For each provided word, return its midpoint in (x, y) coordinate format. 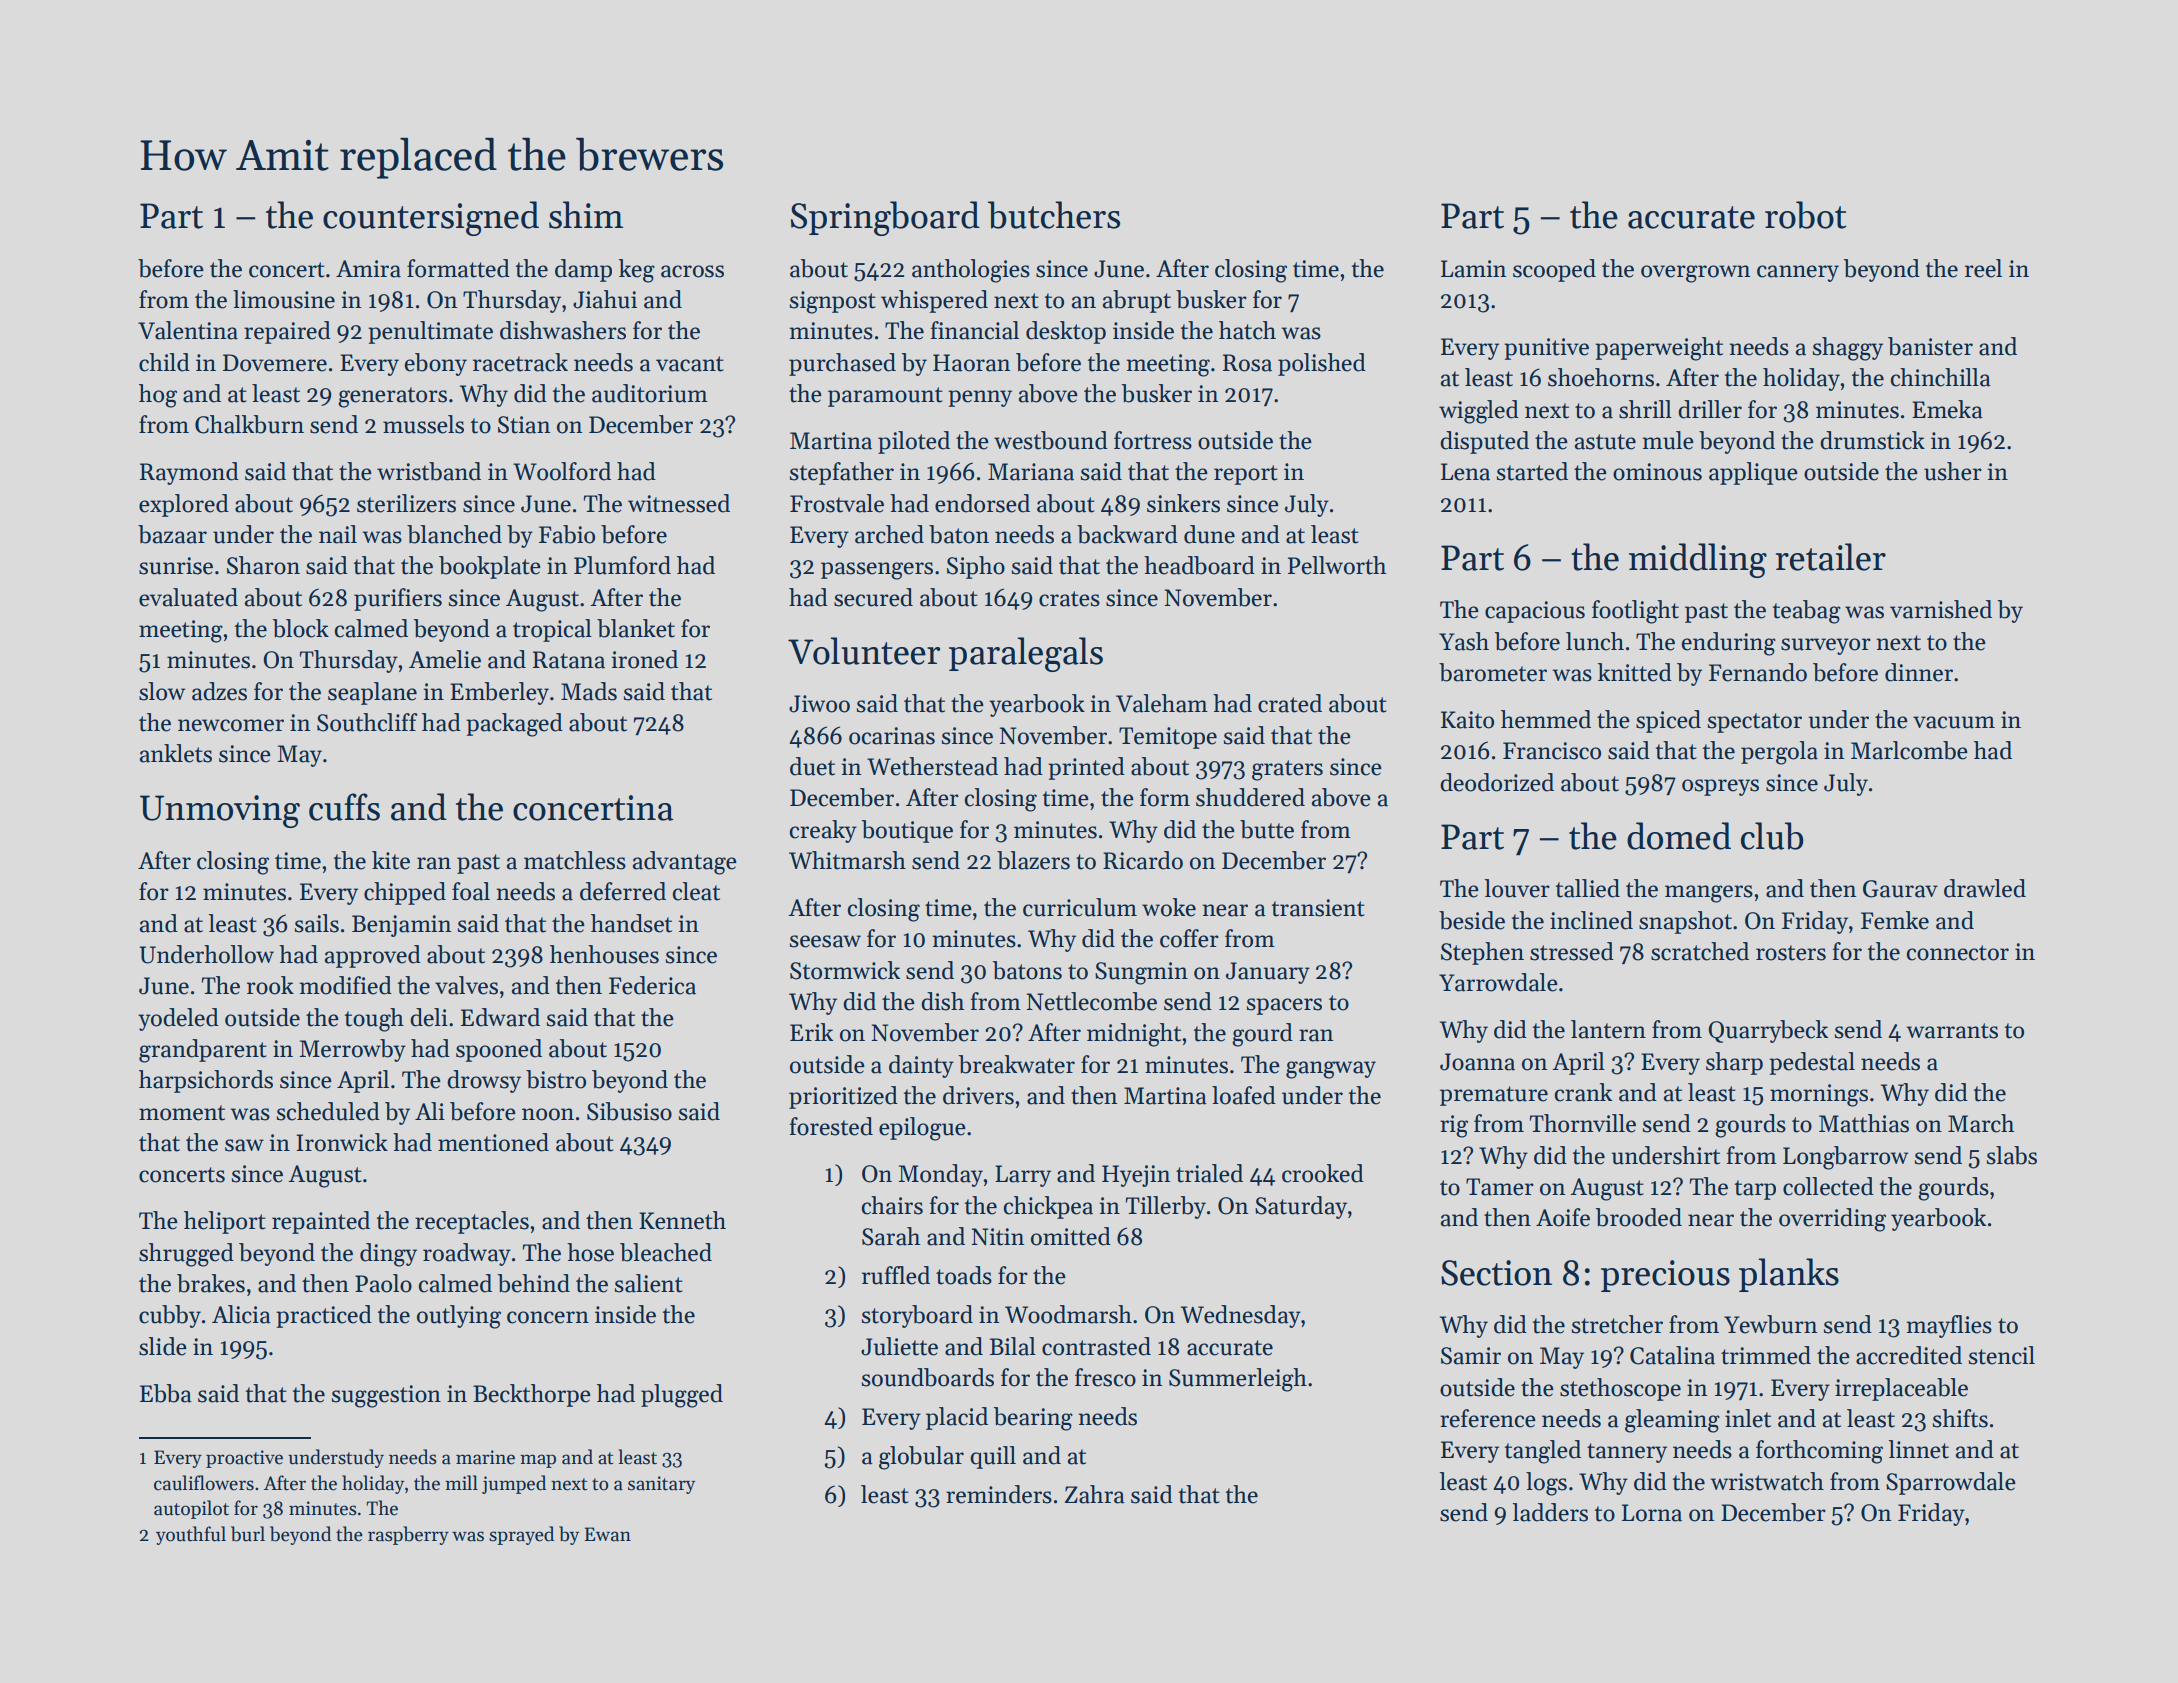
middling (1698, 560)
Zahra (1095, 1494)
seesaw (825, 941)
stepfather (842, 473)
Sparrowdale (1951, 1483)
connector (1958, 953)
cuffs (344, 807)
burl (248, 1534)
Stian (524, 425)
